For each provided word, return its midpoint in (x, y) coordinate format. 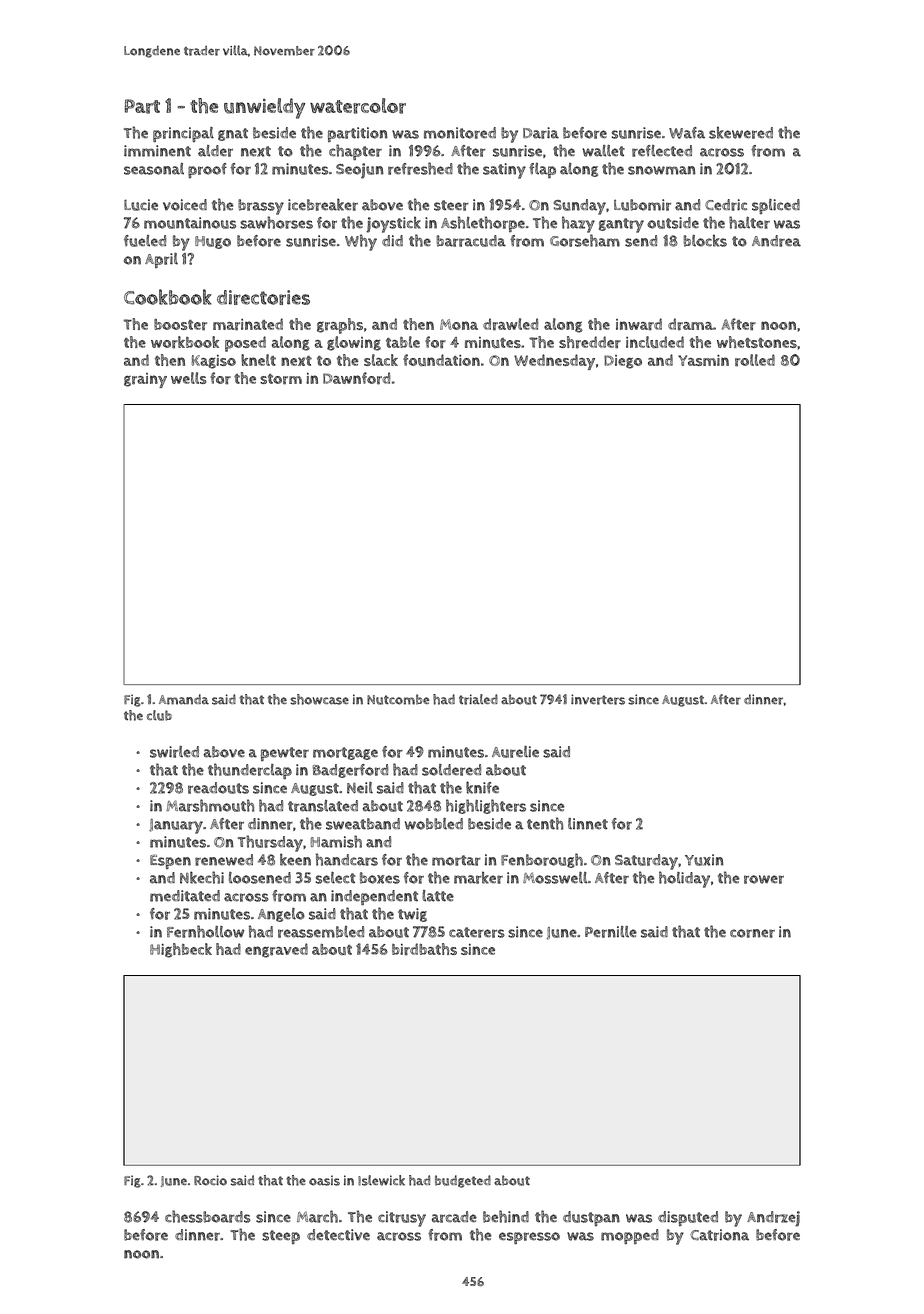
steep (281, 1237)
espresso (529, 1238)
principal (183, 134)
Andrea (776, 241)
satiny (504, 171)
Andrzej (773, 1219)
